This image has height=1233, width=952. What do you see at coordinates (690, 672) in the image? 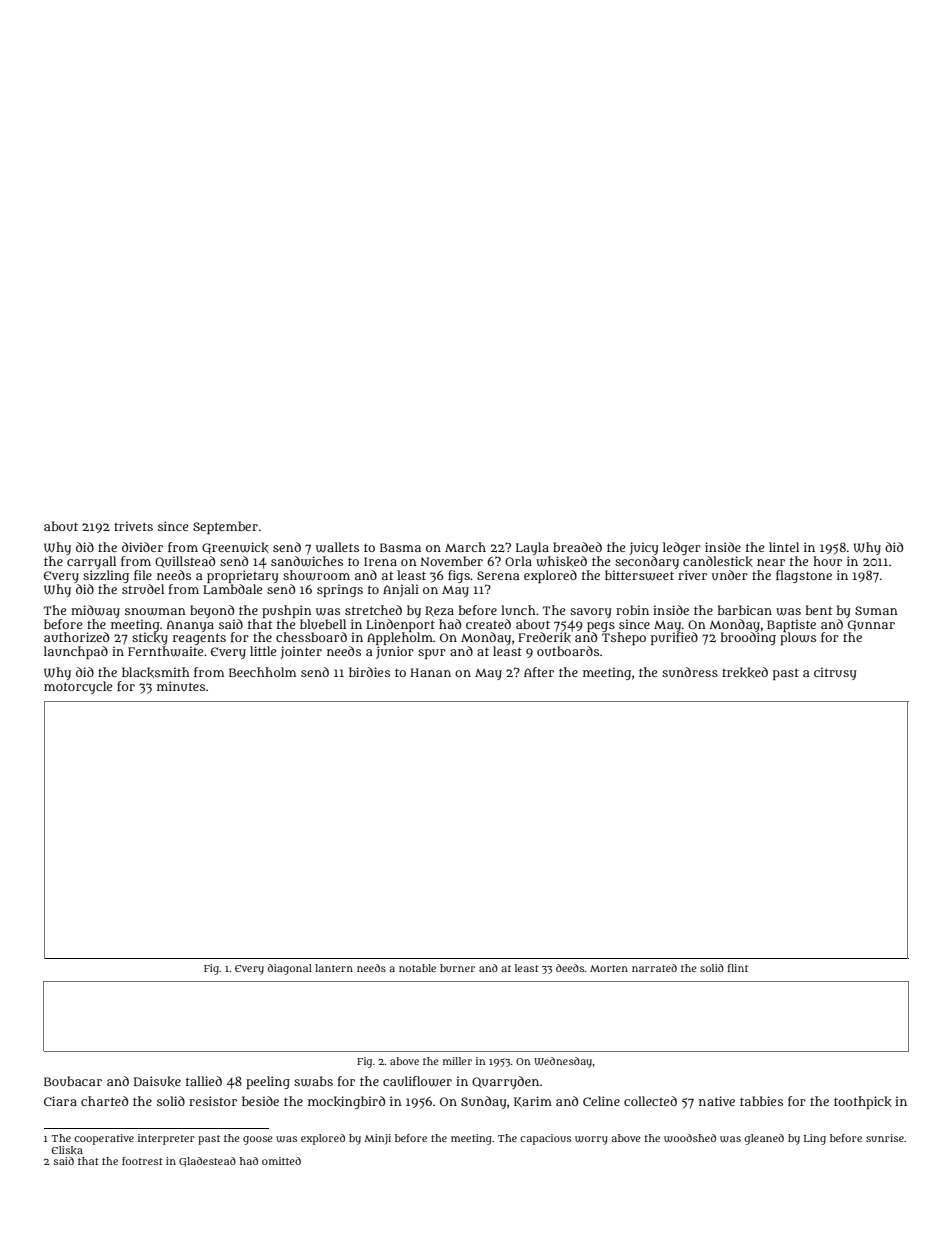
I see `sundress` at bounding box center [690, 672].
